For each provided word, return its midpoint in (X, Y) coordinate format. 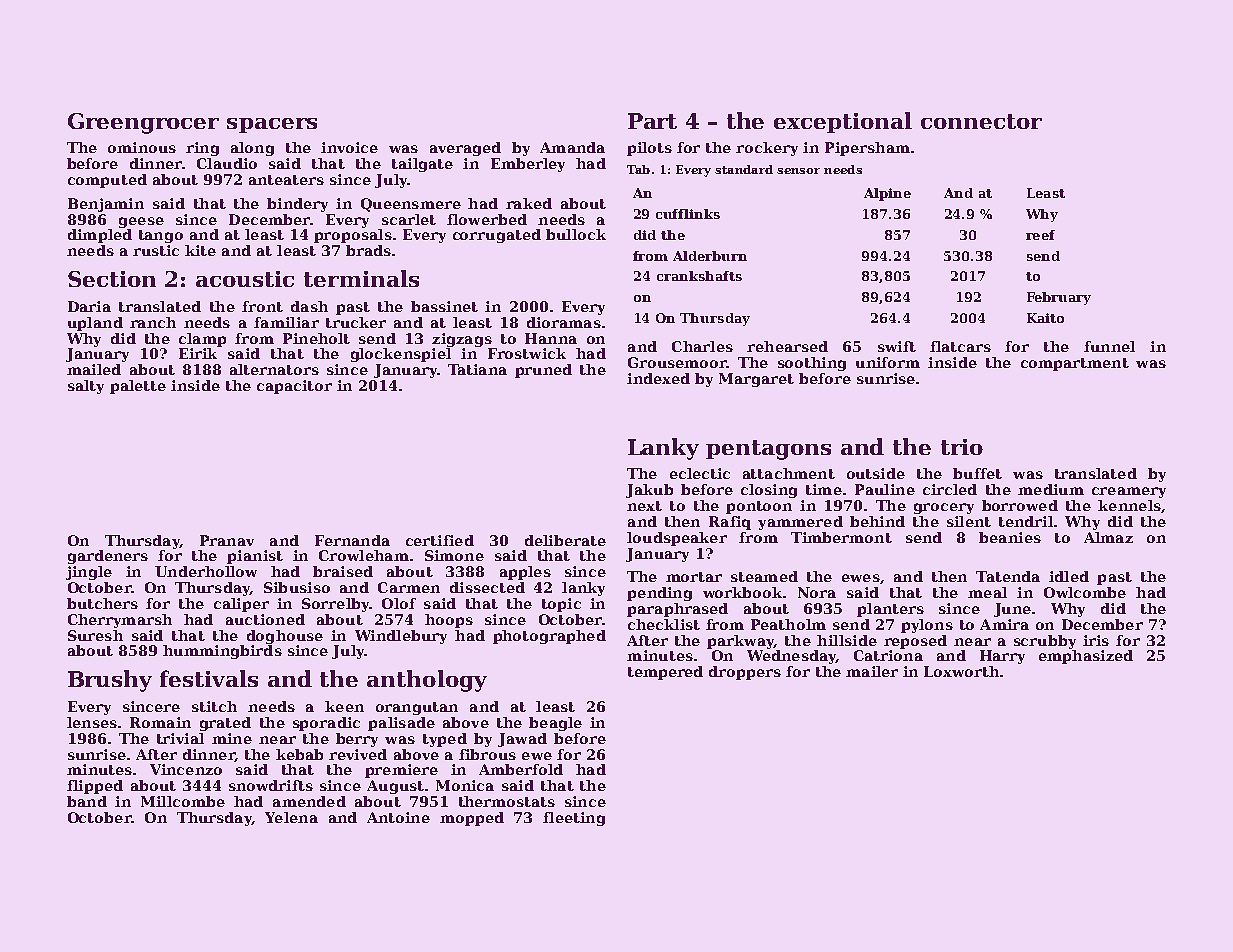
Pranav (227, 540)
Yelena (291, 817)
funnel (1109, 346)
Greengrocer (143, 123)
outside (876, 473)
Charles (702, 346)
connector (981, 121)
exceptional (843, 122)
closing (769, 491)
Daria (89, 306)
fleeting (574, 819)
